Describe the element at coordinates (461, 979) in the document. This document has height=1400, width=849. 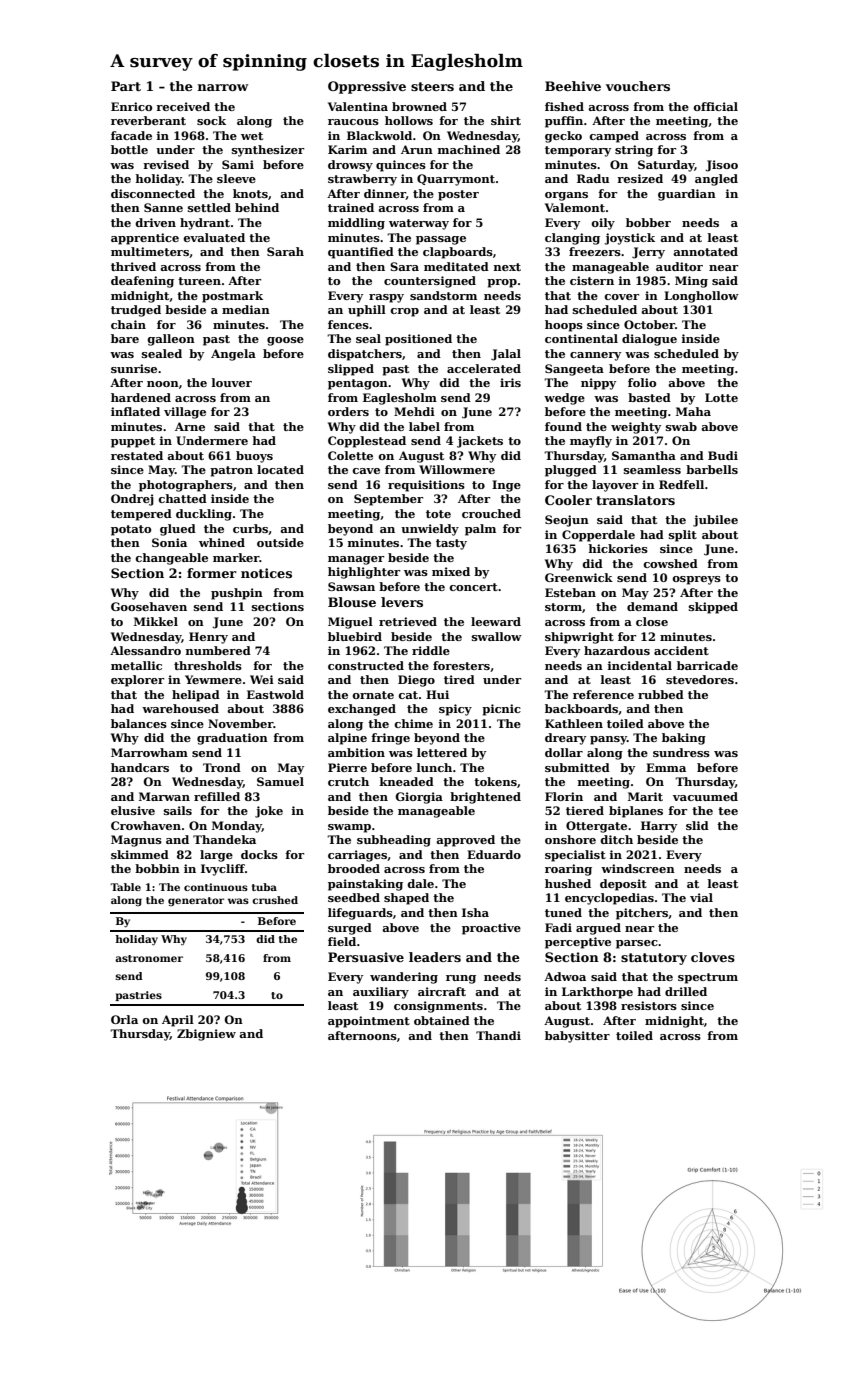
I see `rung` at that location.
